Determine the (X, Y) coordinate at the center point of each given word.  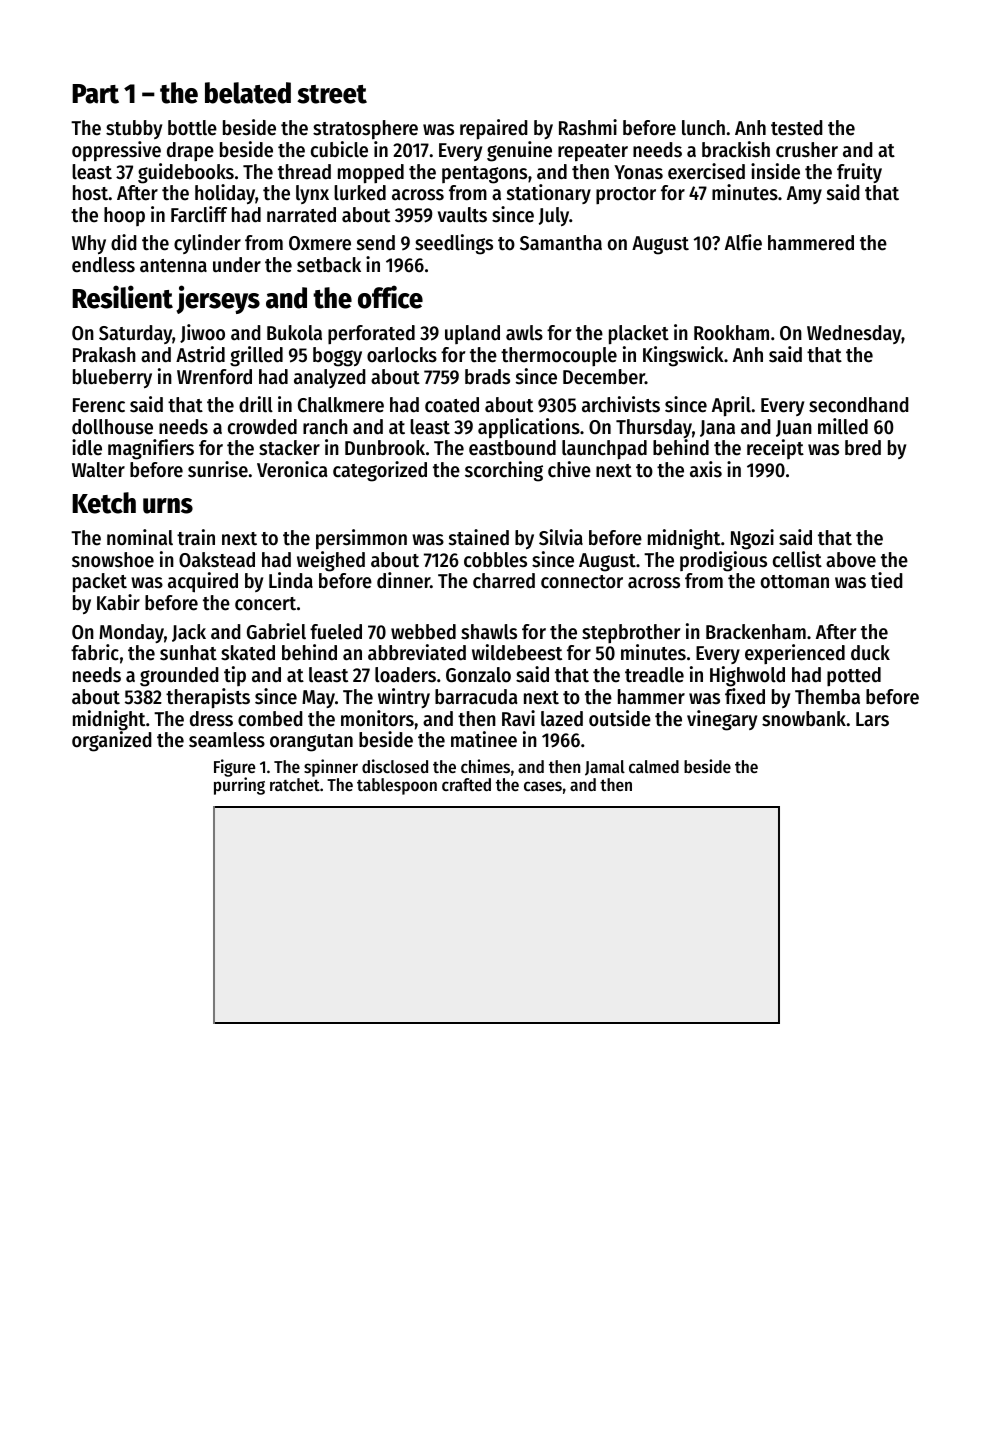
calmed (654, 766)
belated (248, 93)
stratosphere (365, 130)
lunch (703, 128)
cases (543, 786)
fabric (95, 652)
